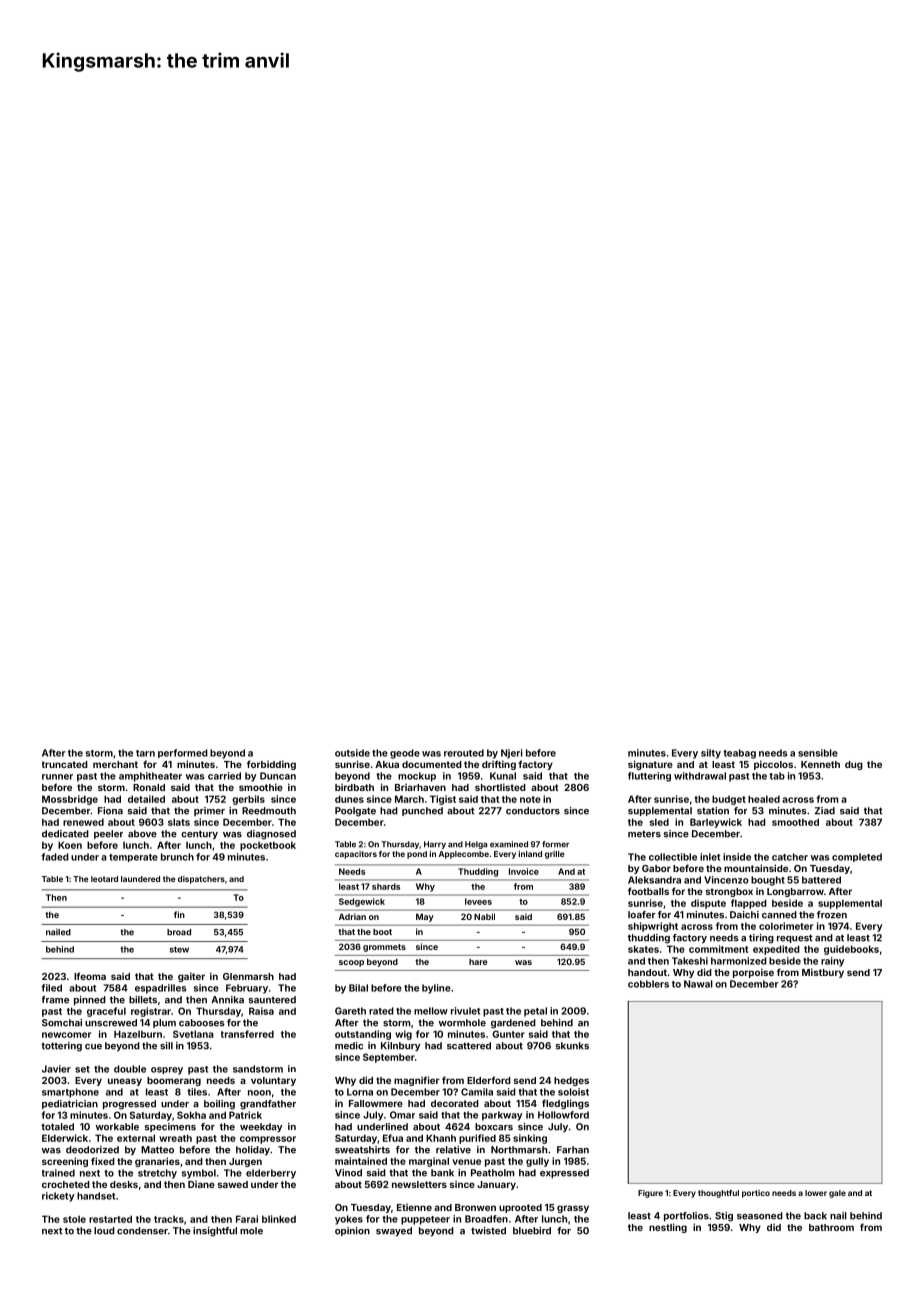 The width and height of the page is (924, 1308). I want to click on truncated, so click(65, 764).
